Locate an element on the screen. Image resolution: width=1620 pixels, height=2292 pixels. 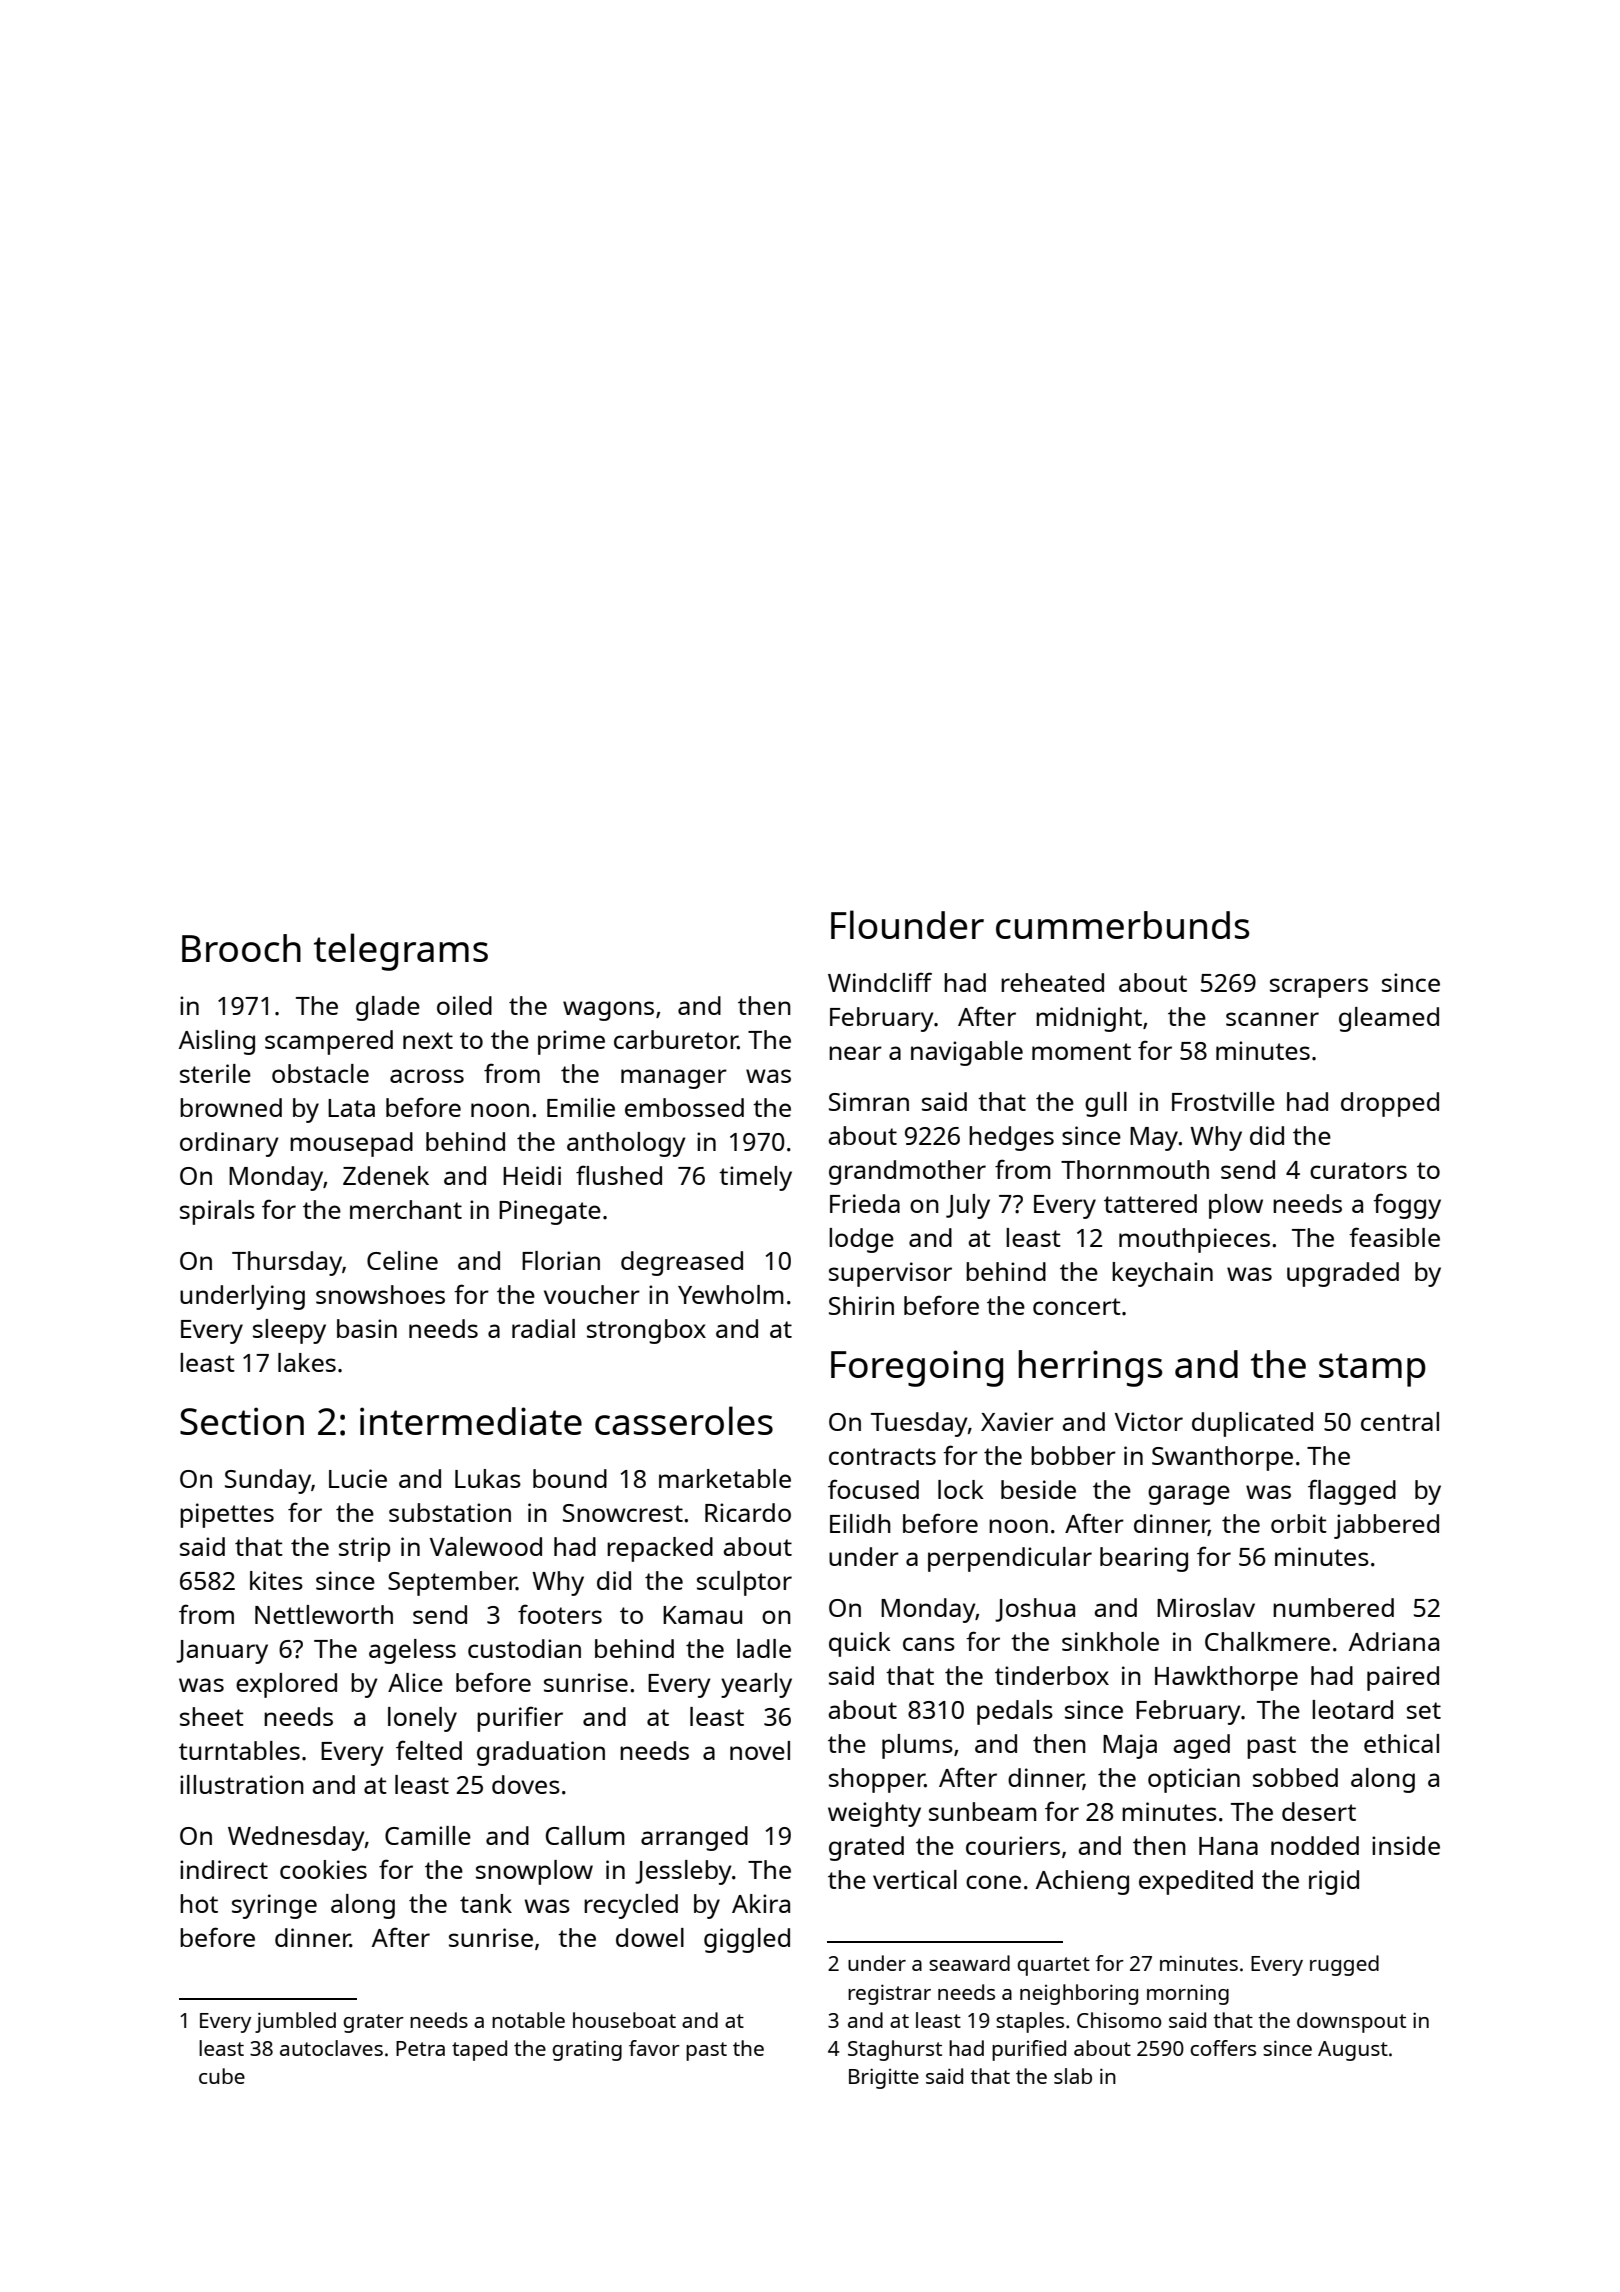
Yewholm is located at coordinates (731, 1294).
